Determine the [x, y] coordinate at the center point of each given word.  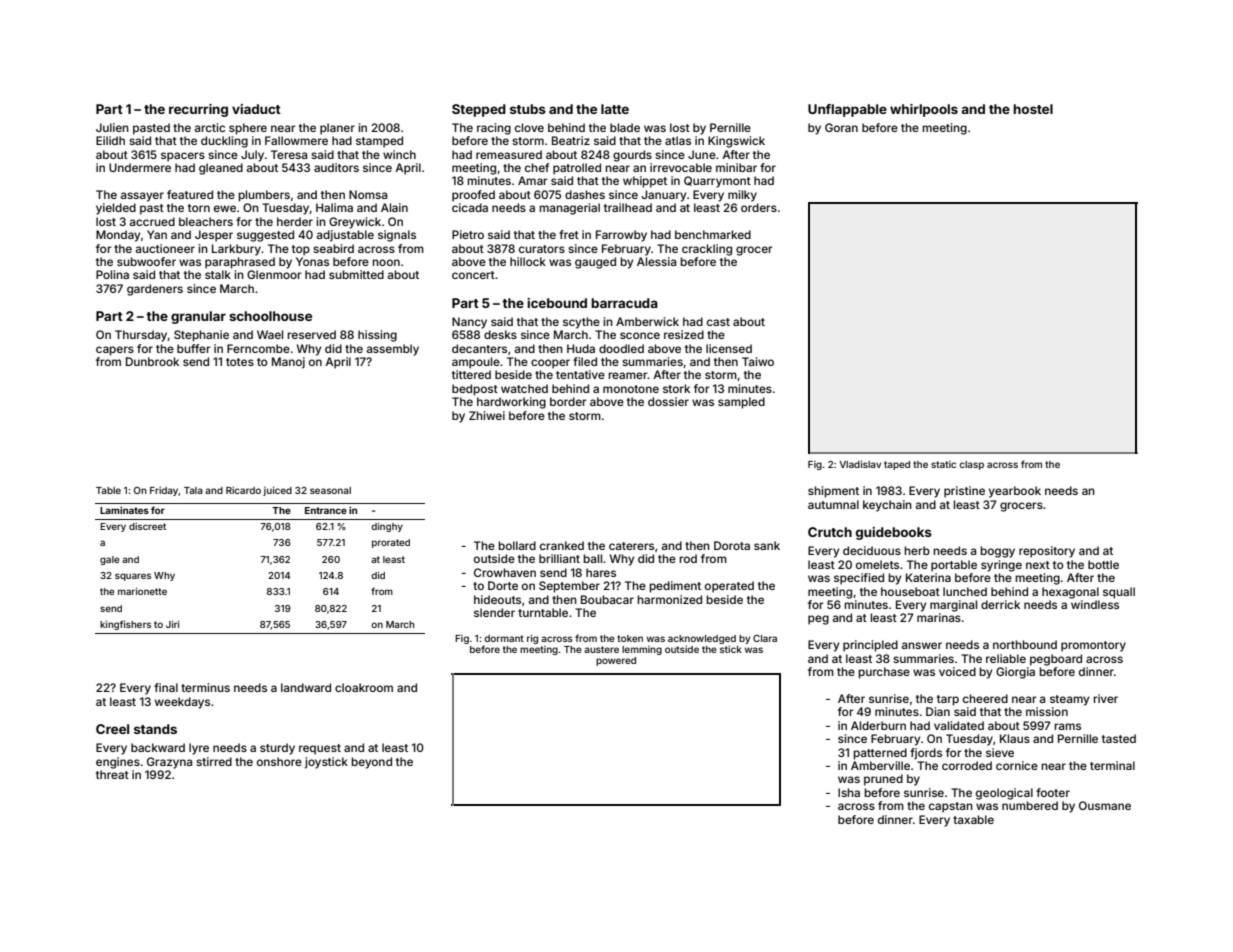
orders [759, 207]
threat [112, 774]
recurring [198, 110]
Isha [849, 792]
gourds [632, 156]
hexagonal [1070, 593]
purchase [884, 673]
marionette [142, 591]
